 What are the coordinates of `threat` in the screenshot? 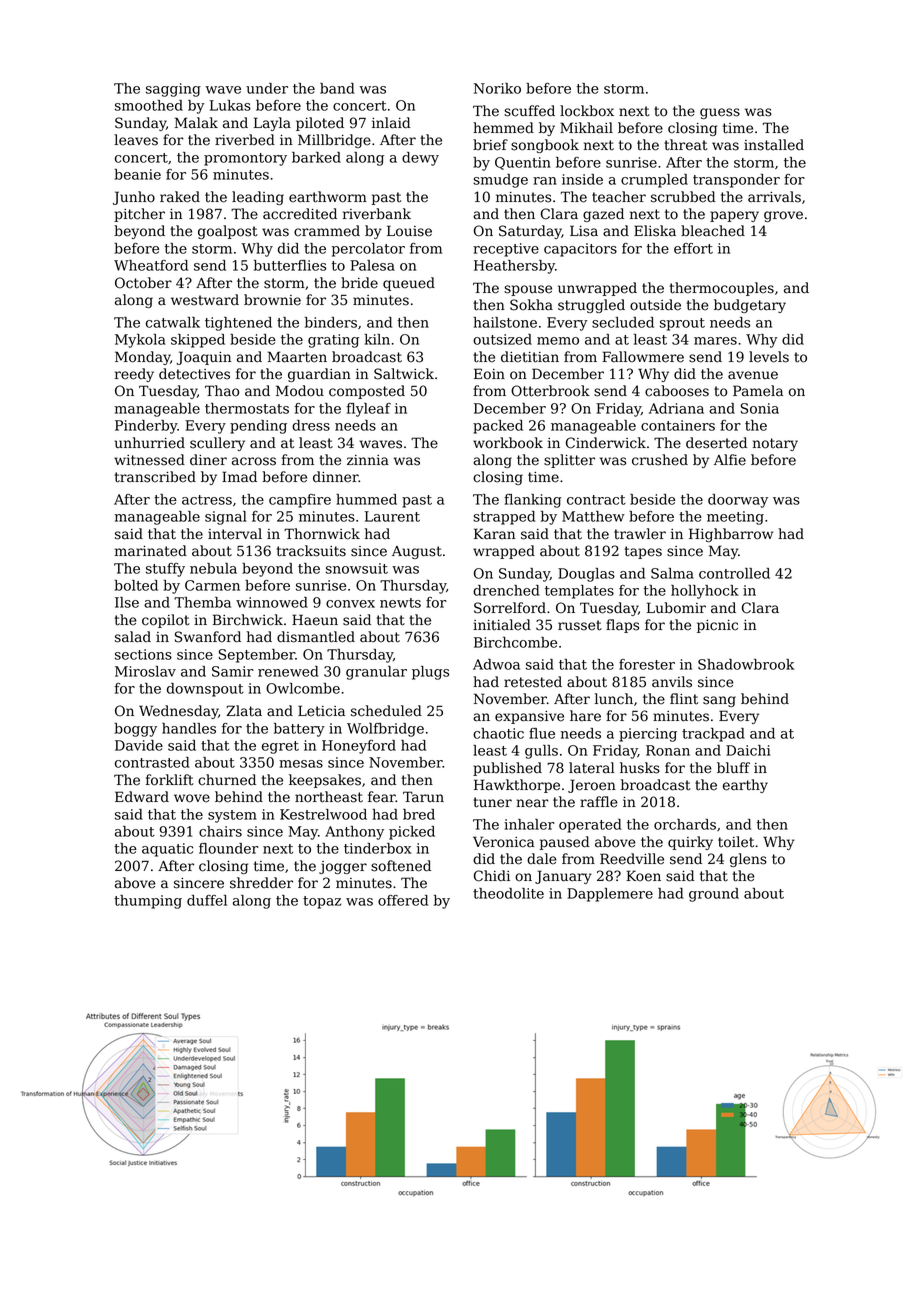 It's located at (686, 145).
